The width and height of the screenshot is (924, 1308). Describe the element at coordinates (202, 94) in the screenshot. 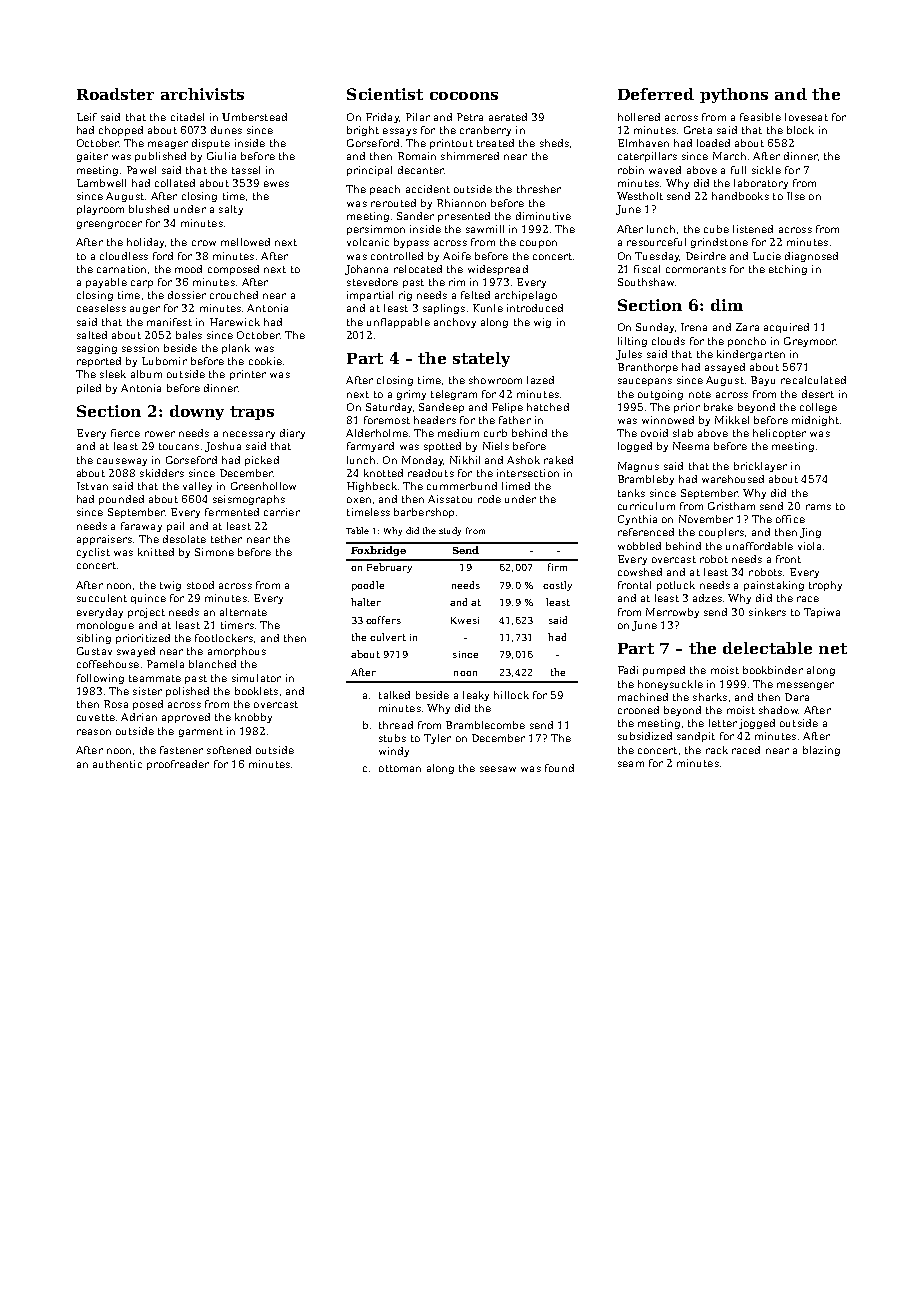

I see `archivists` at that location.
